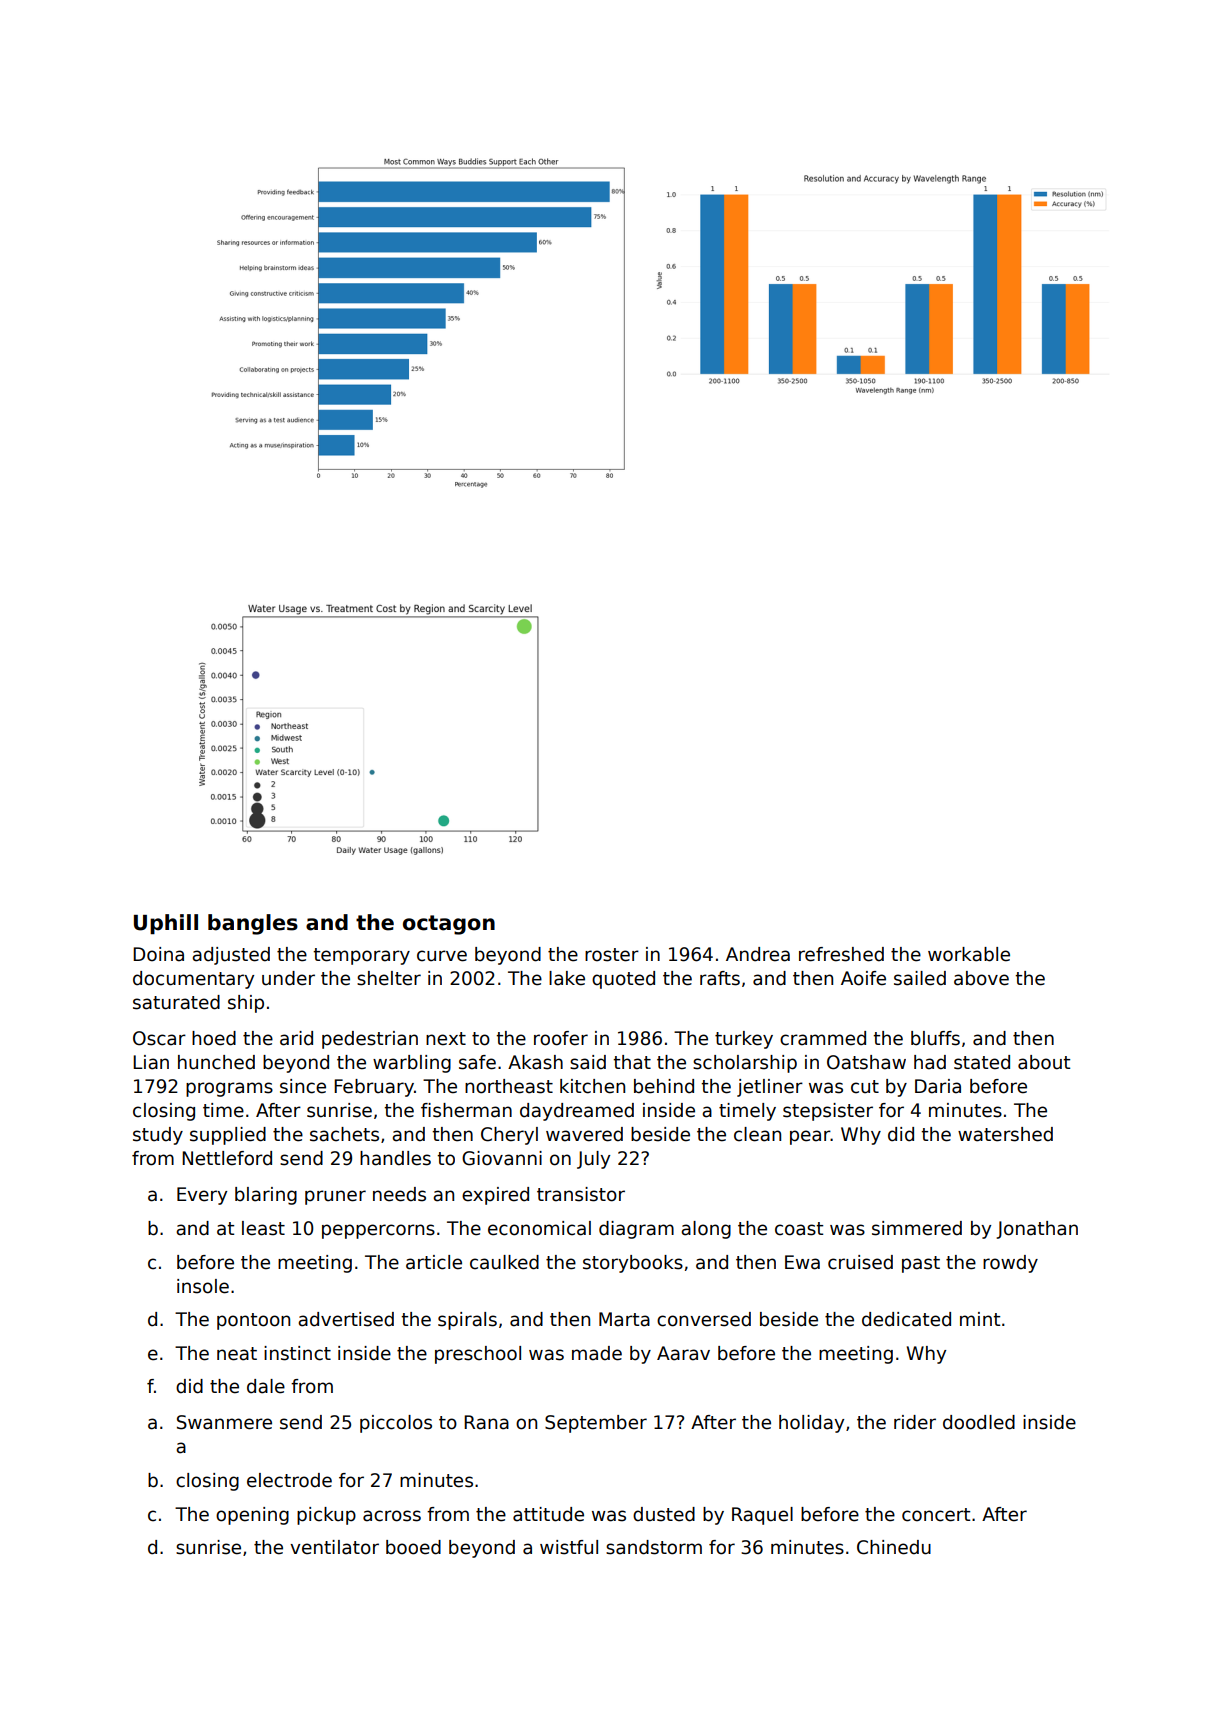  I want to click on made, so click(597, 1353).
